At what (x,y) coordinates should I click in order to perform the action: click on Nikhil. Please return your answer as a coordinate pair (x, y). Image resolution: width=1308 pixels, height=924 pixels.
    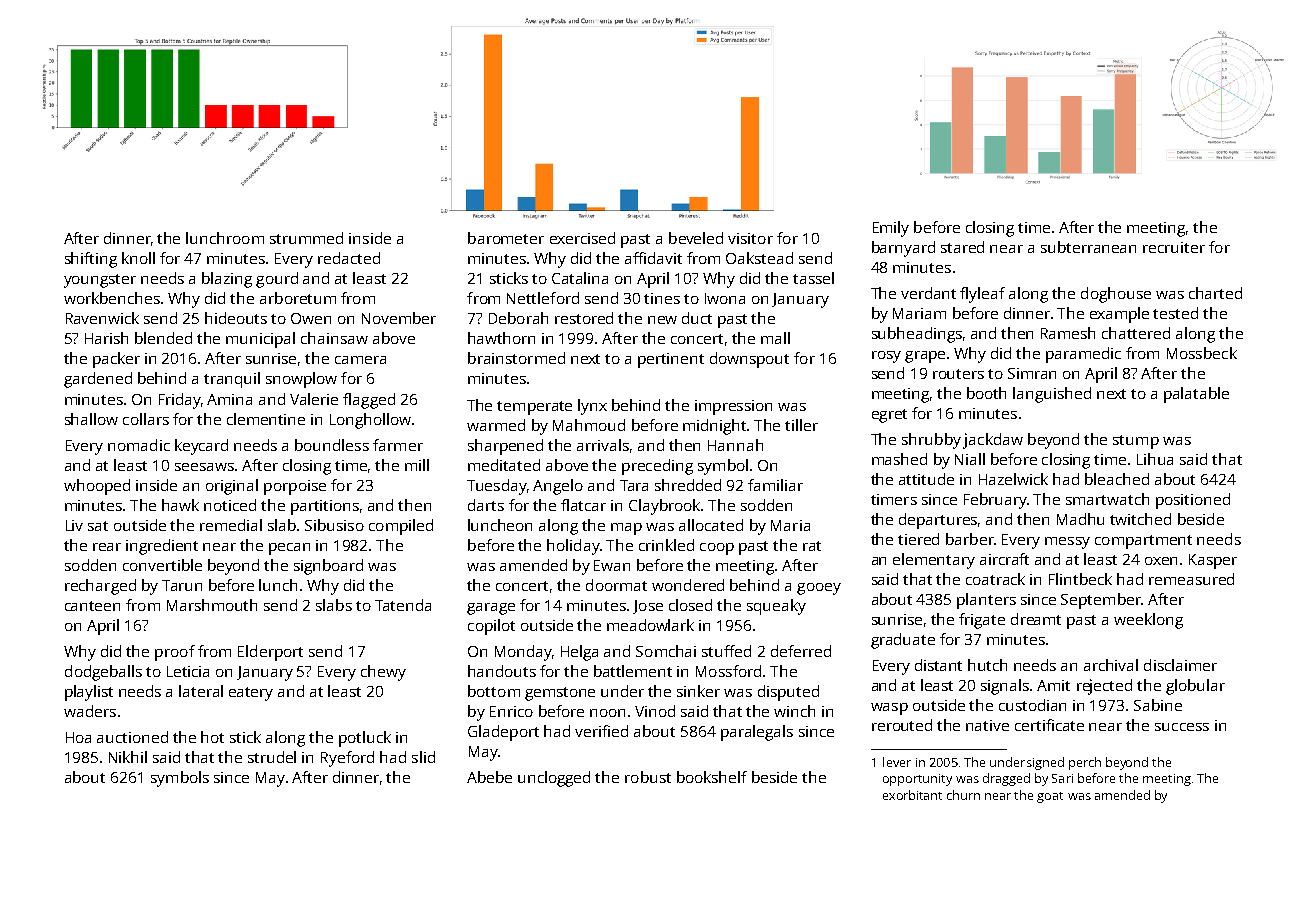
    Looking at the image, I should click on (128, 757).
